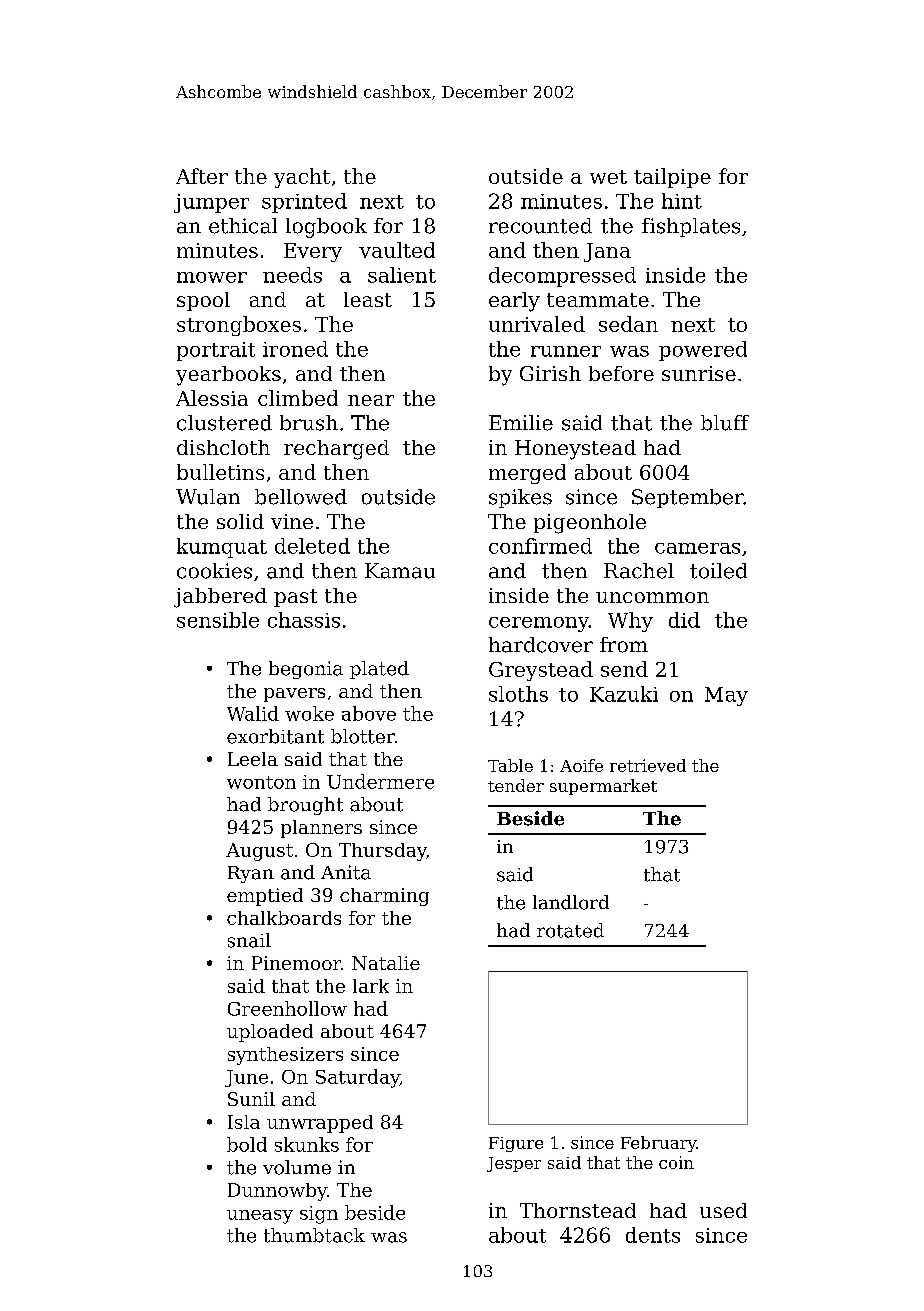 The height and width of the screenshot is (1311, 924). What do you see at coordinates (302, 178) in the screenshot?
I see `yacht` at bounding box center [302, 178].
